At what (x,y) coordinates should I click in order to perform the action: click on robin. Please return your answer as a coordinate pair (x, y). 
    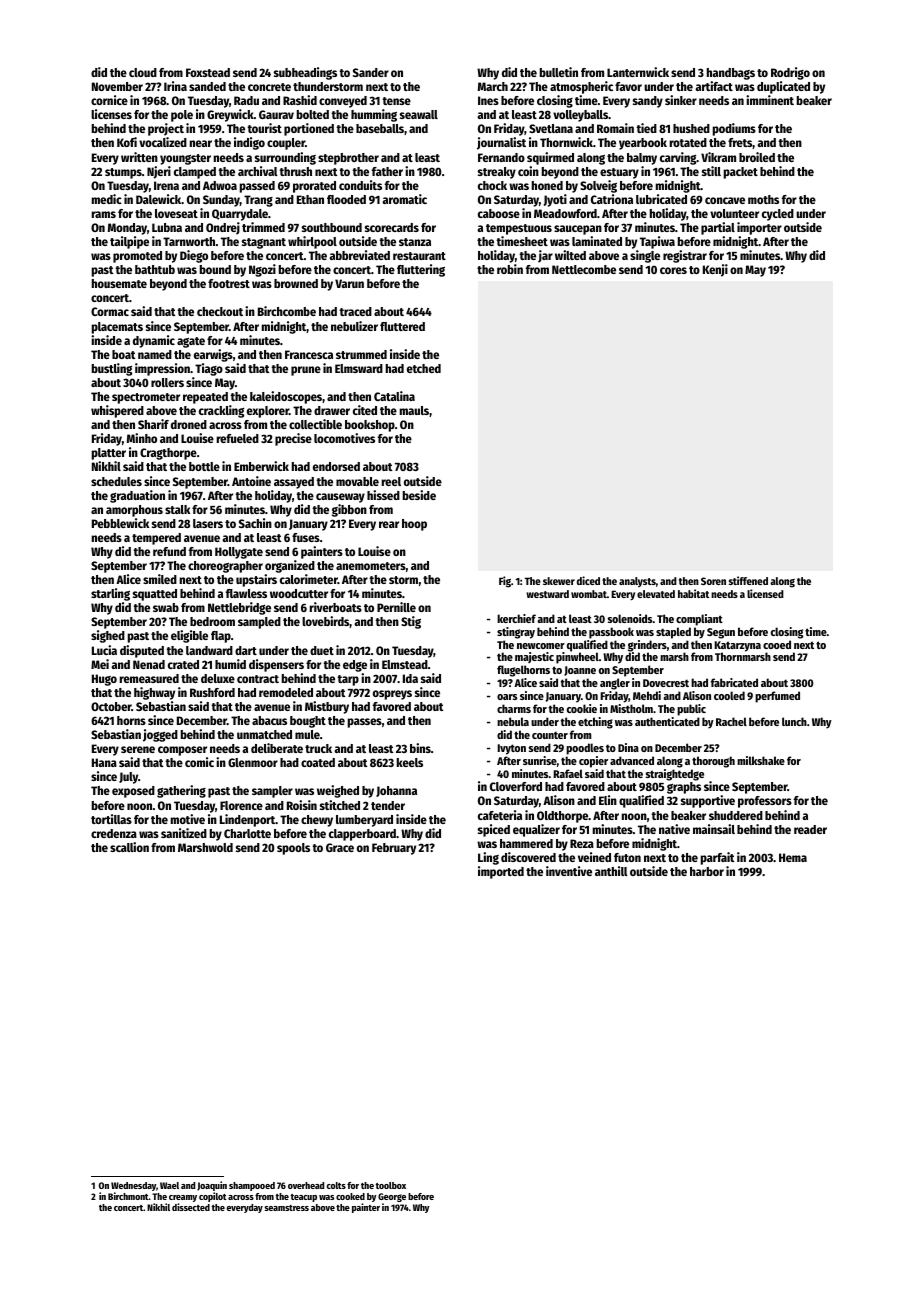
    Looking at the image, I should click on (510, 269).
